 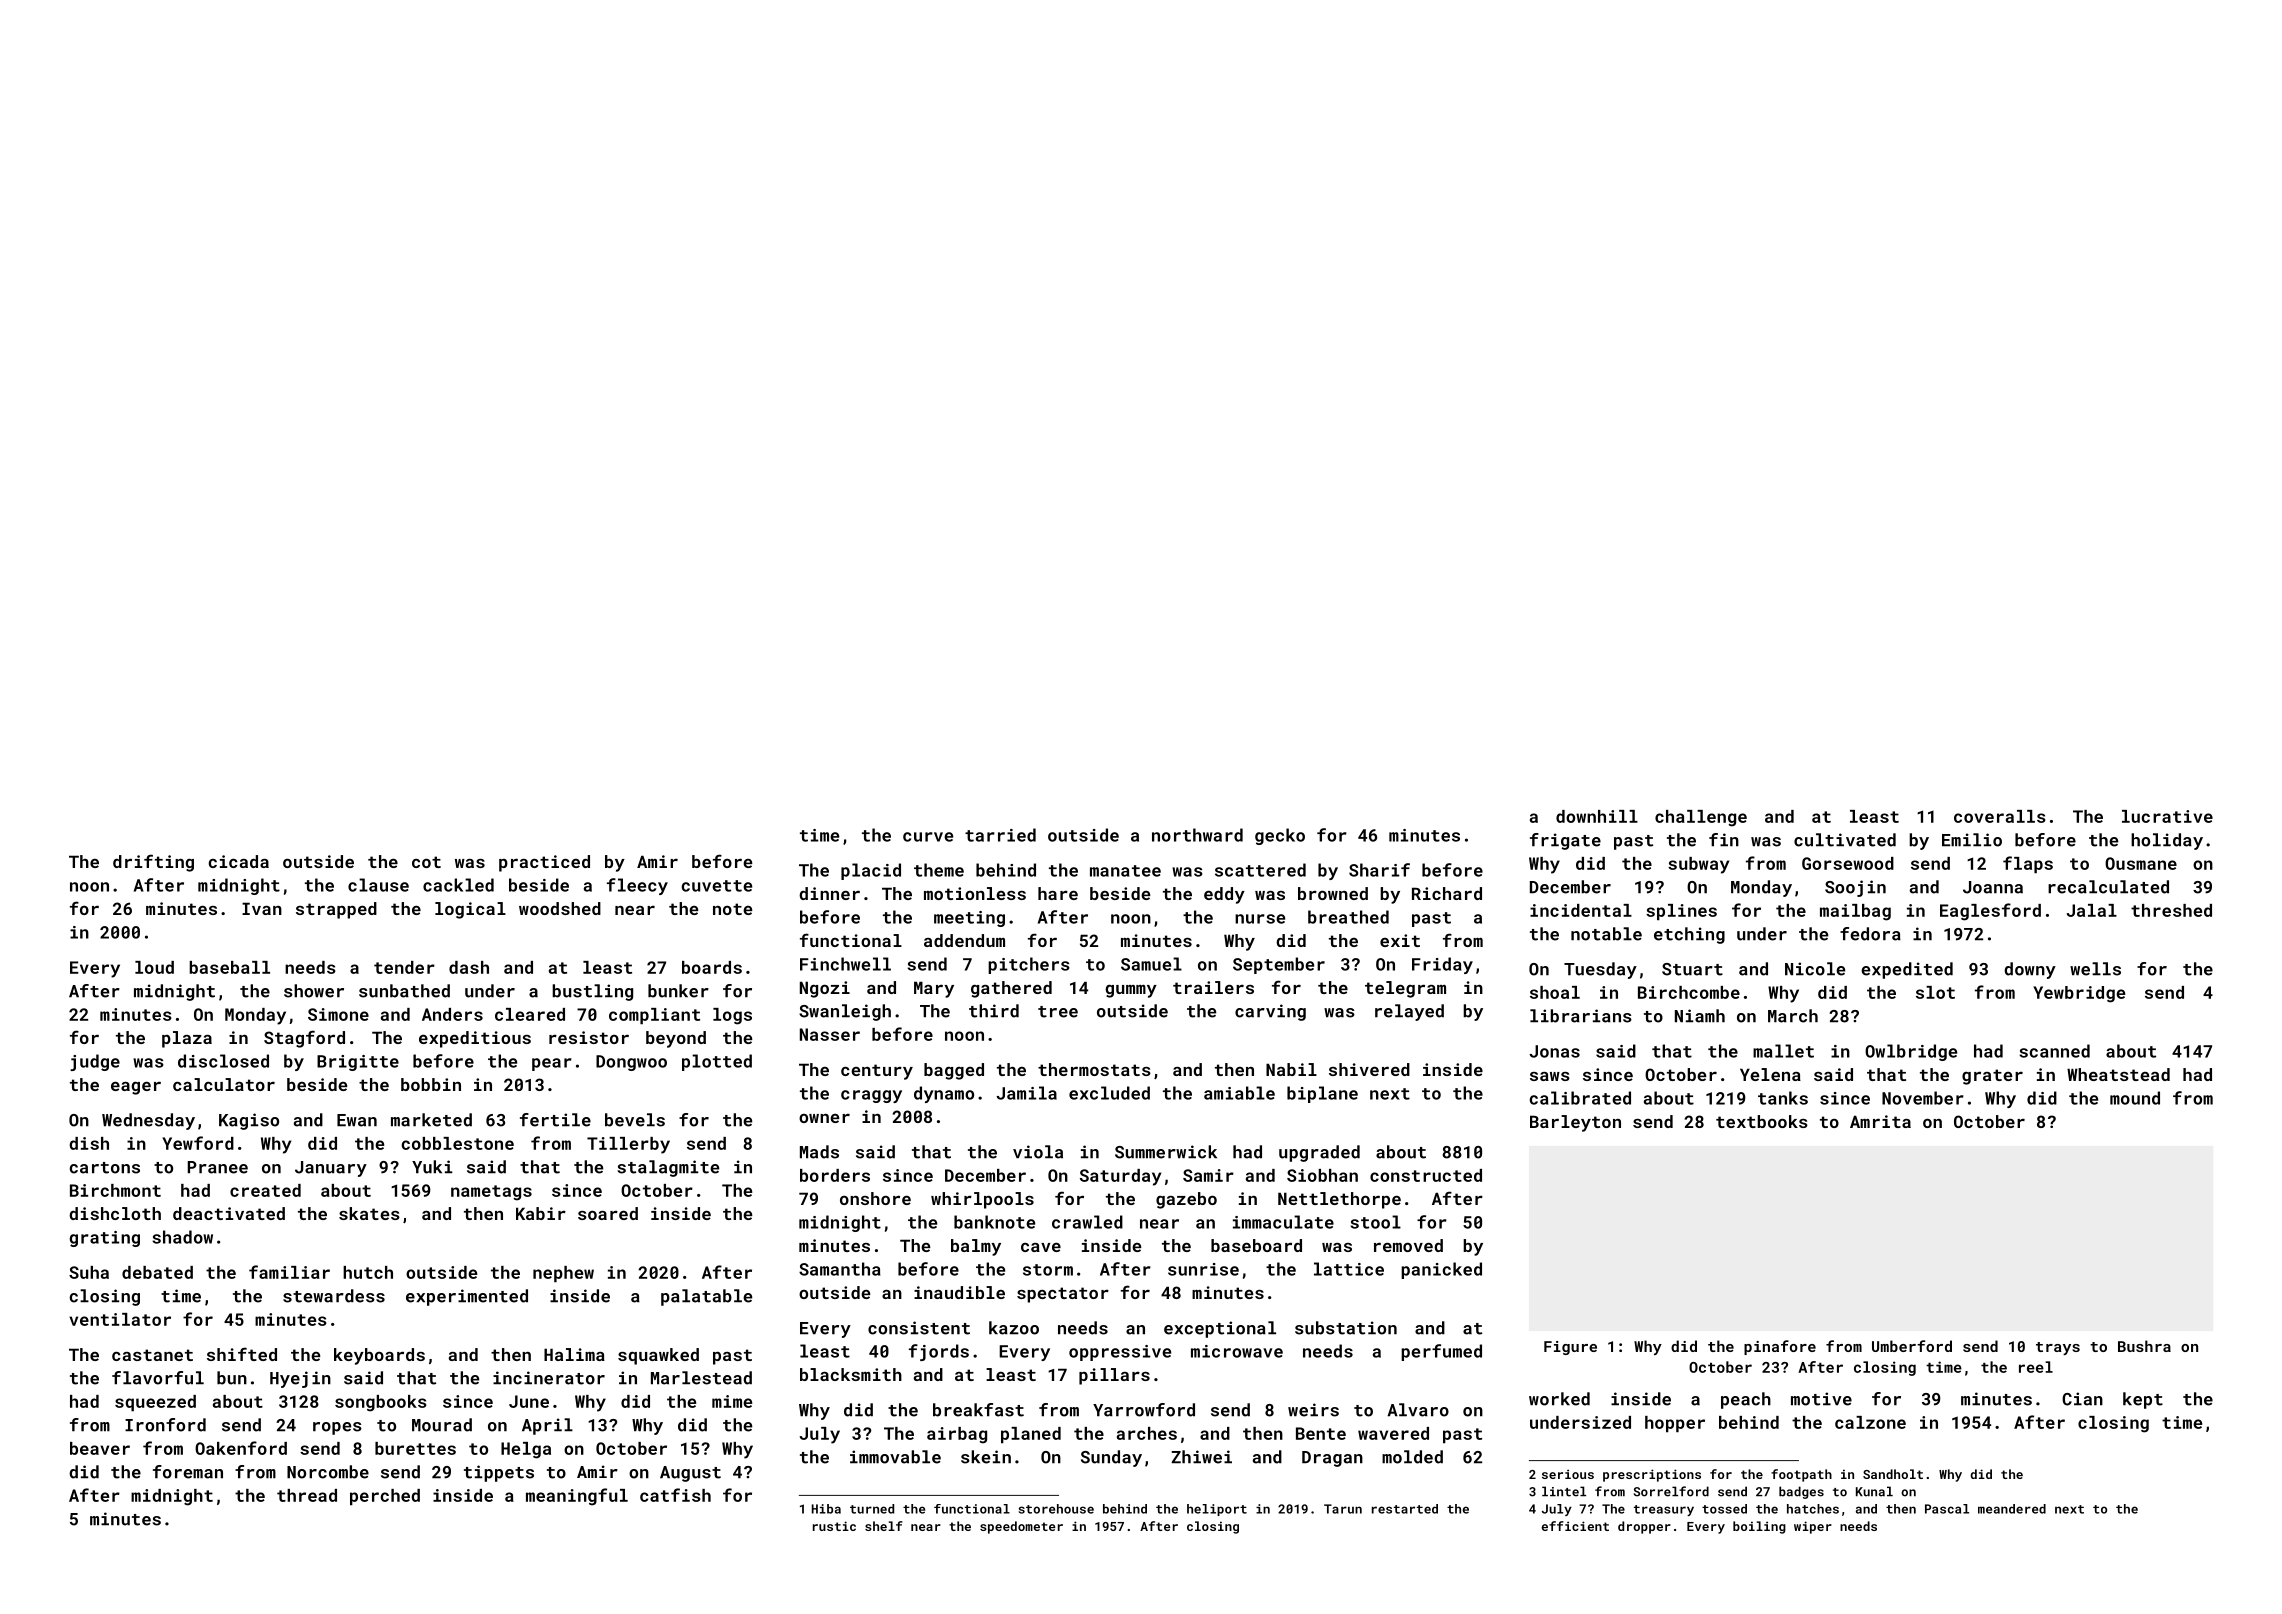 I want to click on worked, so click(x=1559, y=1399).
